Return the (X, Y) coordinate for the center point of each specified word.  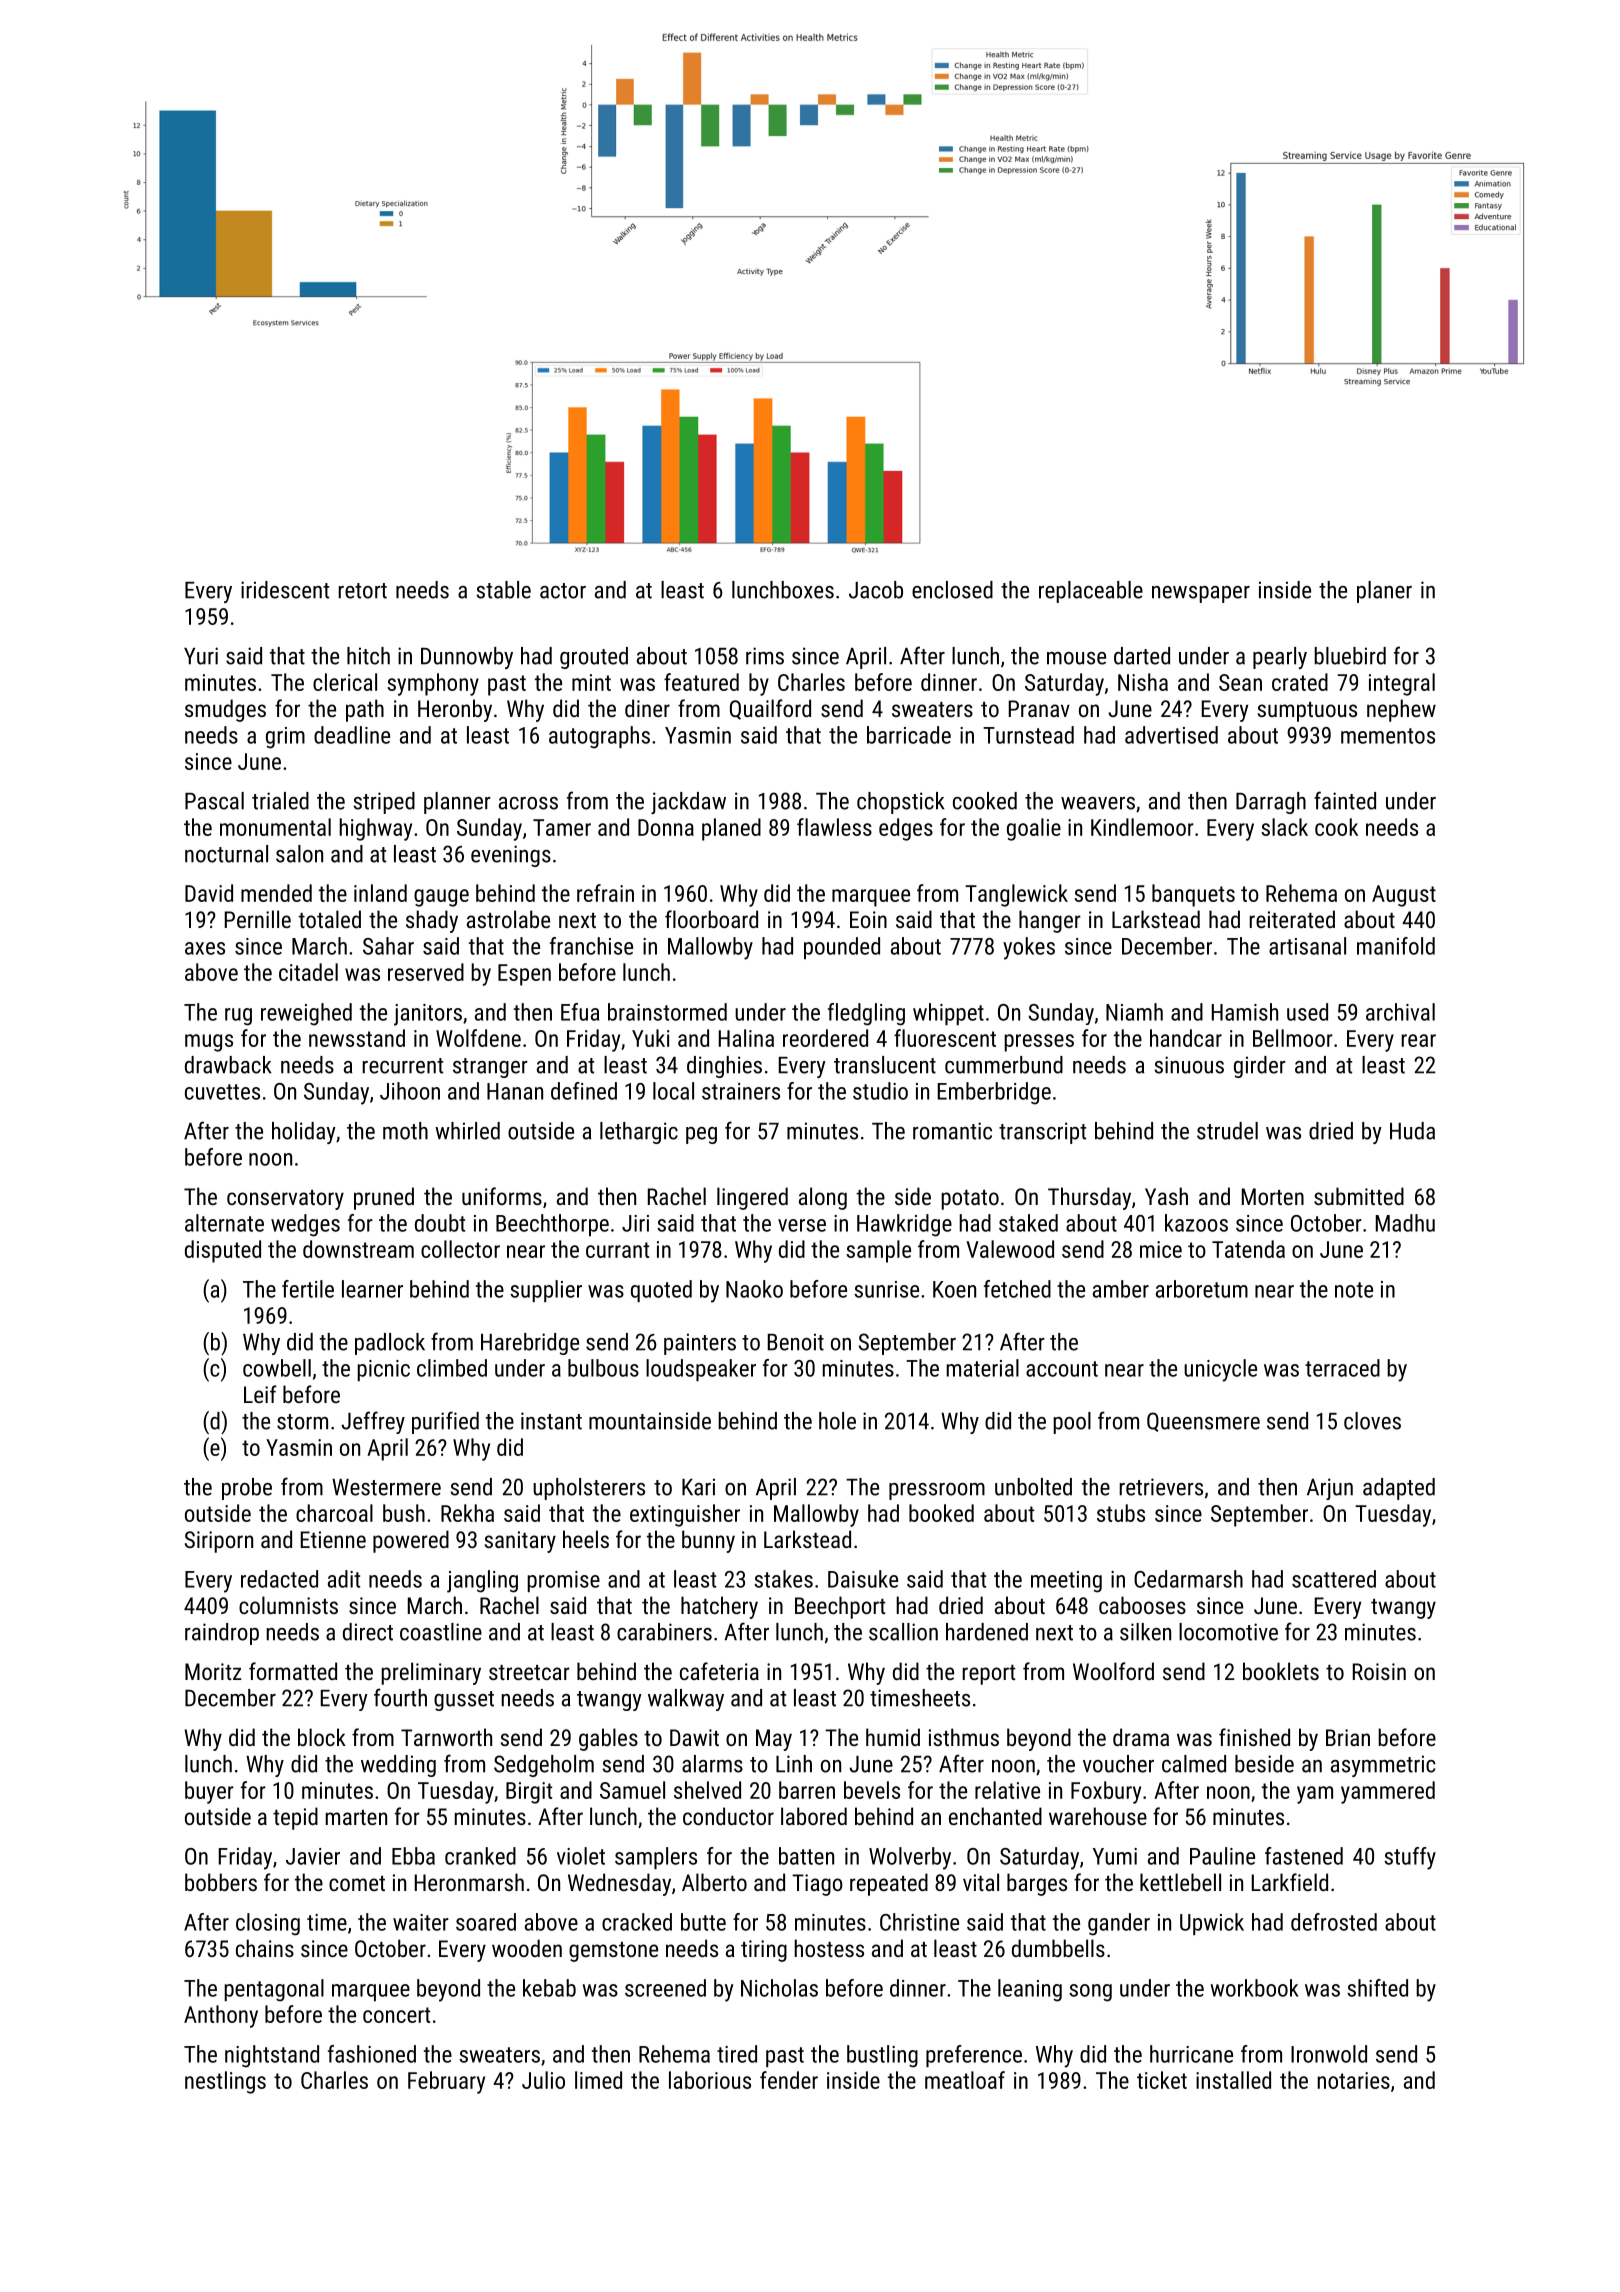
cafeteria (719, 1671)
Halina (746, 1038)
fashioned (372, 2054)
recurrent (402, 1066)
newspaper (1201, 594)
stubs (1121, 1513)
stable (503, 590)
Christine (919, 1922)
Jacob (876, 590)
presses (1039, 1043)
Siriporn (219, 1542)
